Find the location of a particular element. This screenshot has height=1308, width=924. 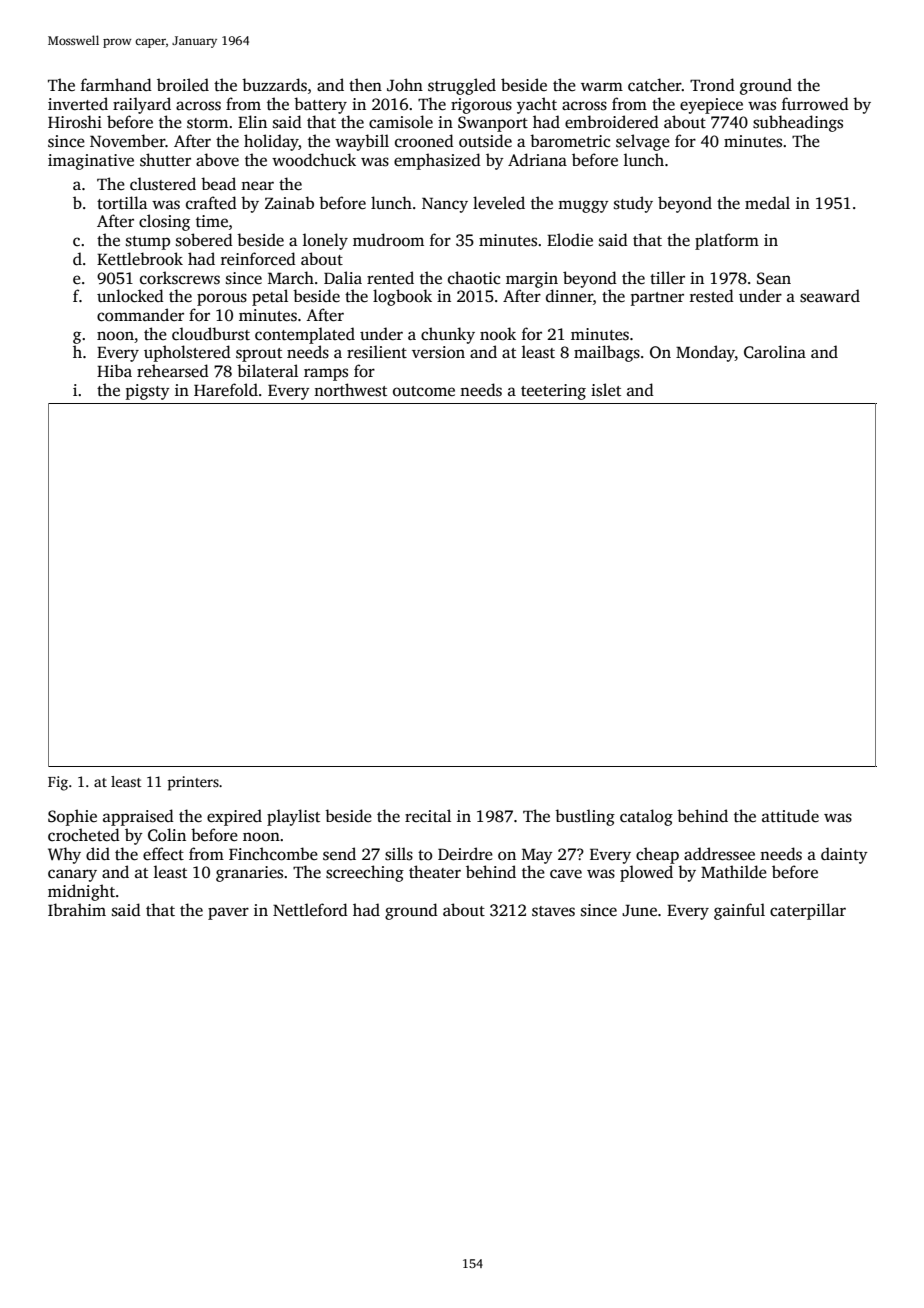

outcome is located at coordinates (424, 391).
